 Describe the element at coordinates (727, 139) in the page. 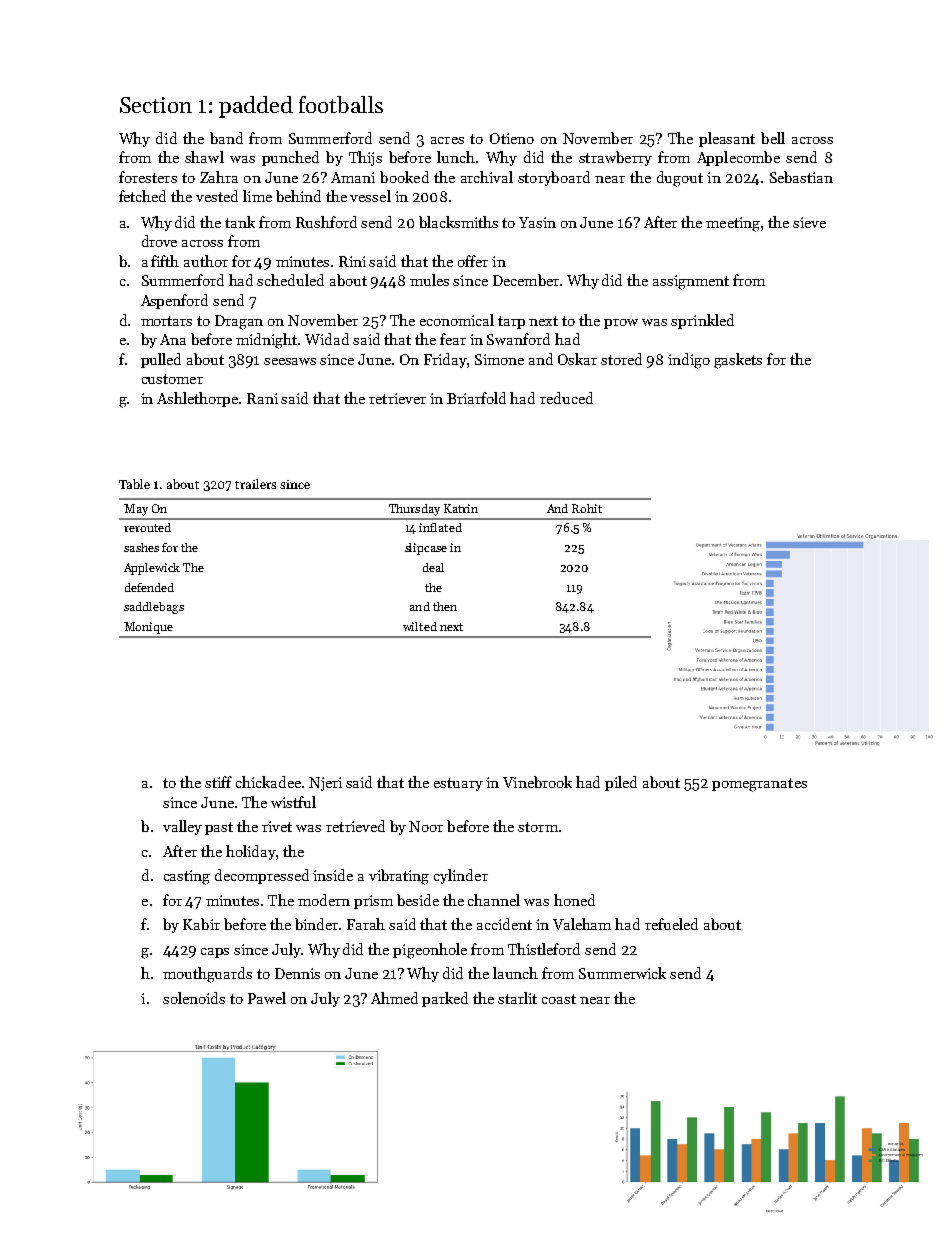

I see `pleasant` at that location.
